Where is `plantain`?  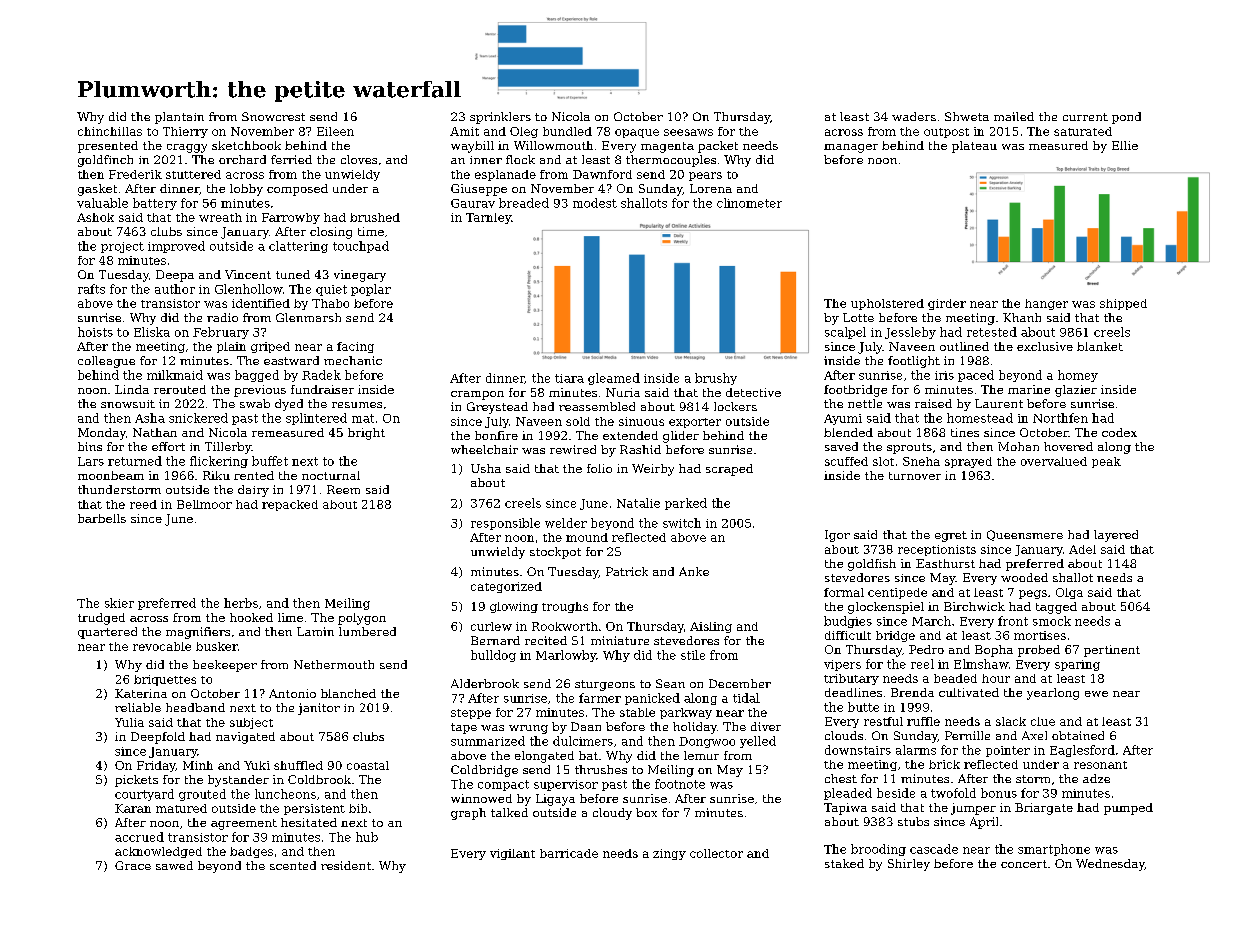
plantain is located at coordinates (179, 118).
